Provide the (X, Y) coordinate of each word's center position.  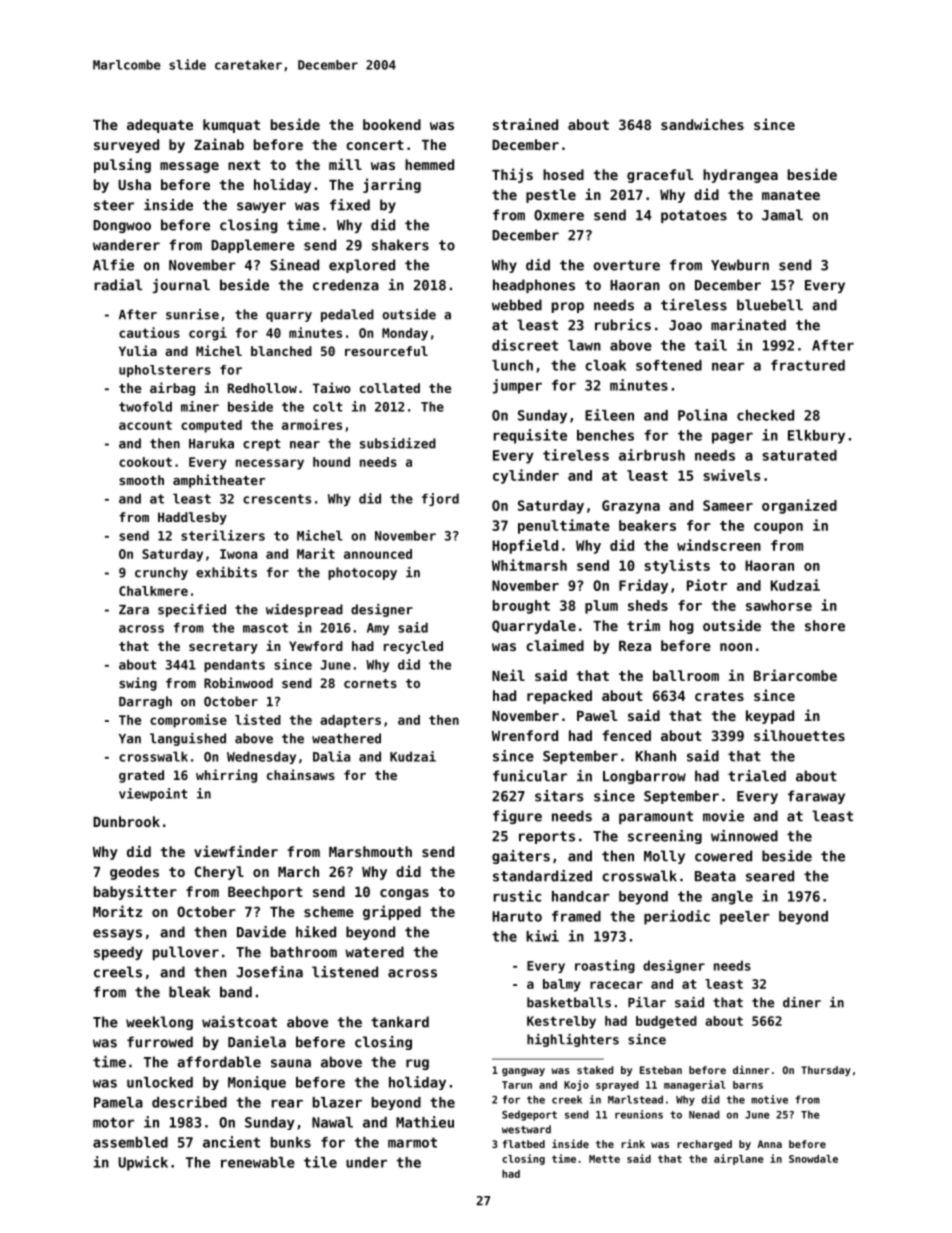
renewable (258, 1162)
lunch (512, 365)
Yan (130, 739)
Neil (508, 675)
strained (525, 124)
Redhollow (262, 388)
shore (825, 625)
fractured (808, 365)
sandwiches (702, 124)
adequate (160, 126)
